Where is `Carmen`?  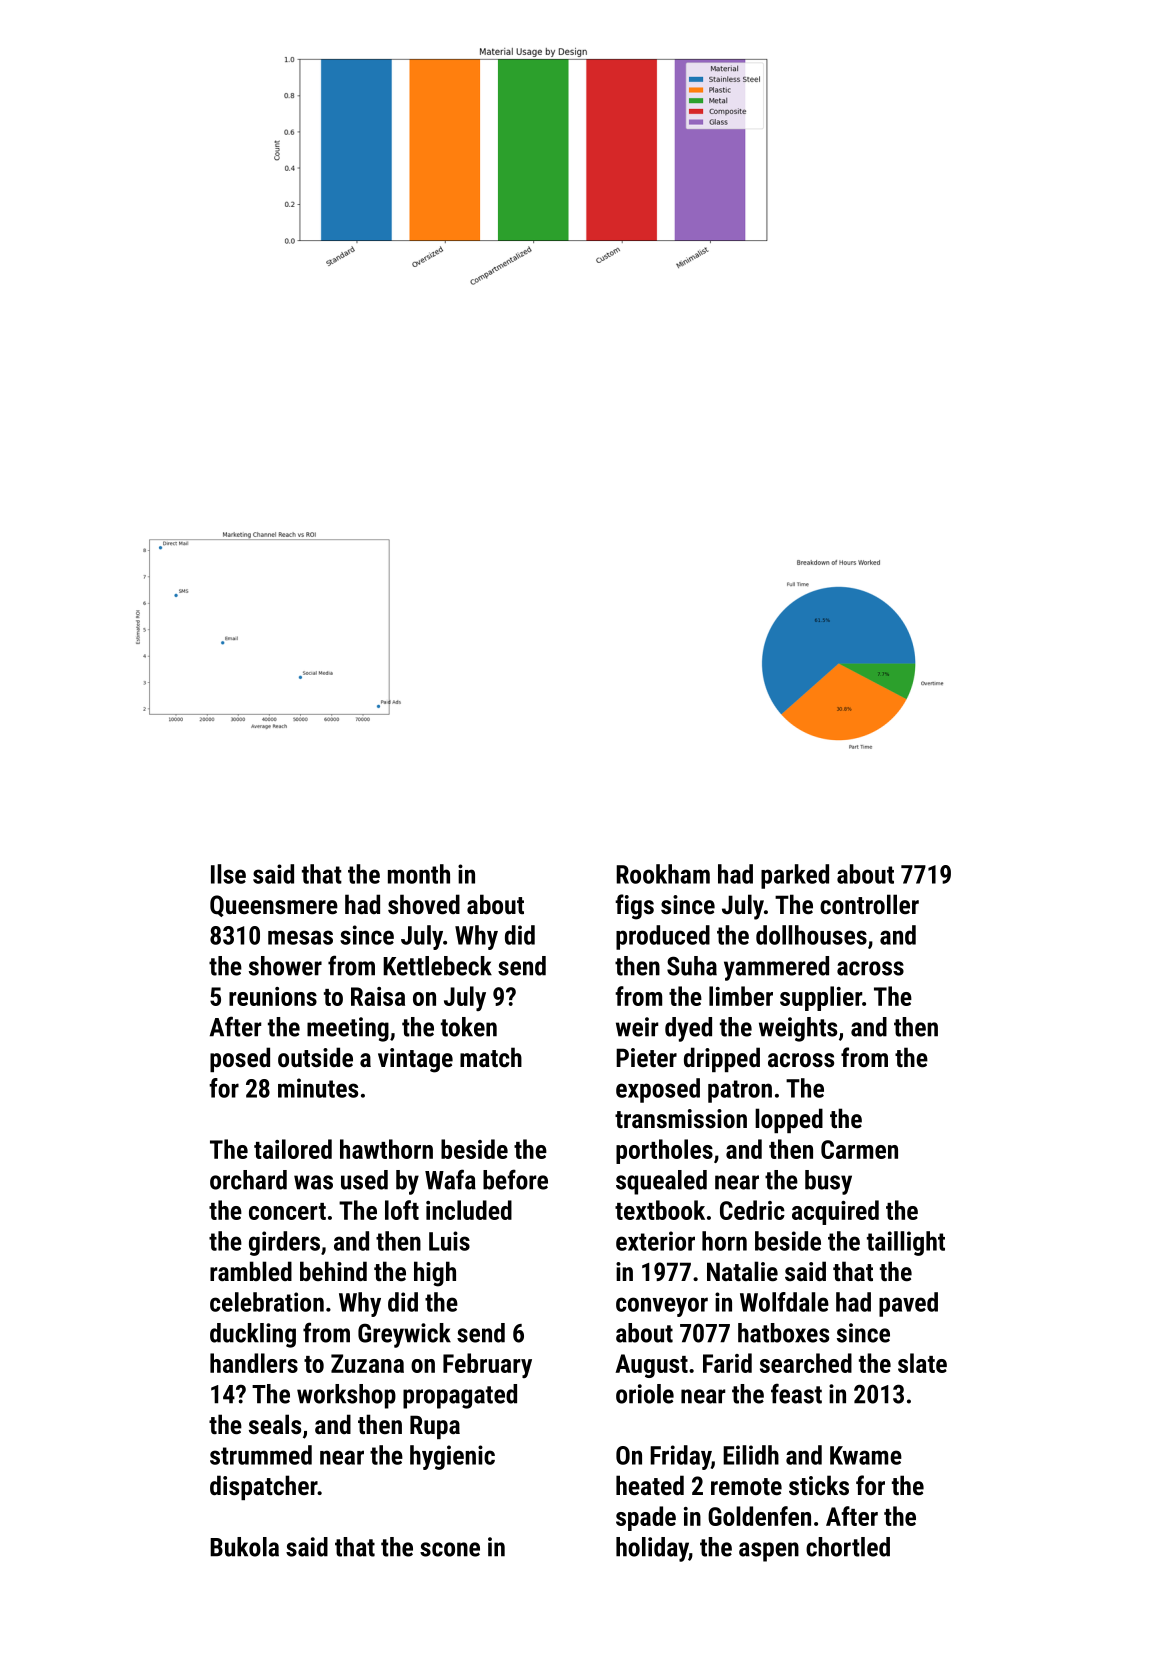 Carmen is located at coordinates (859, 1149).
